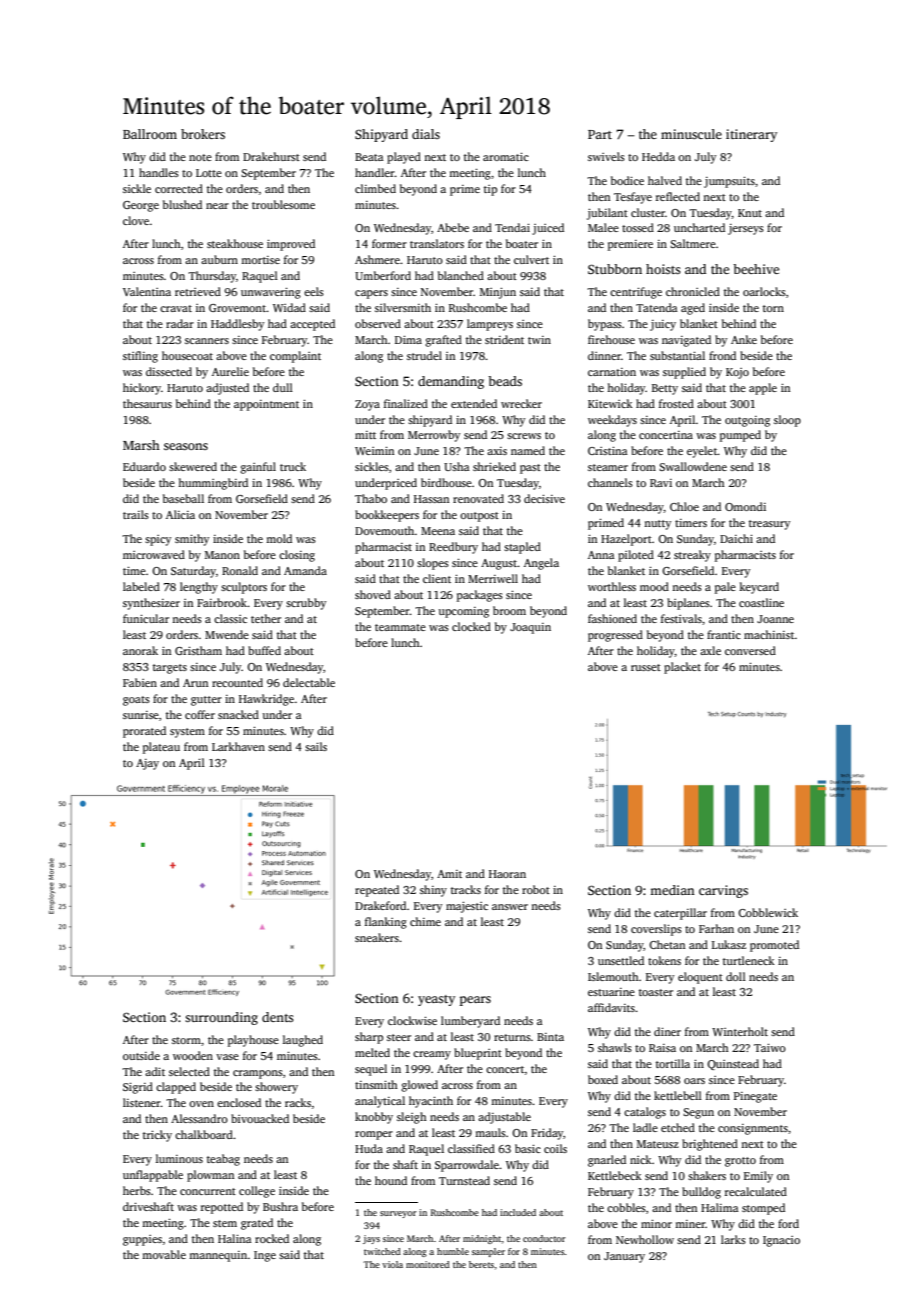  What do you see at coordinates (661, 483) in the image?
I see `Ravi` at bounding box center [661, 483].
